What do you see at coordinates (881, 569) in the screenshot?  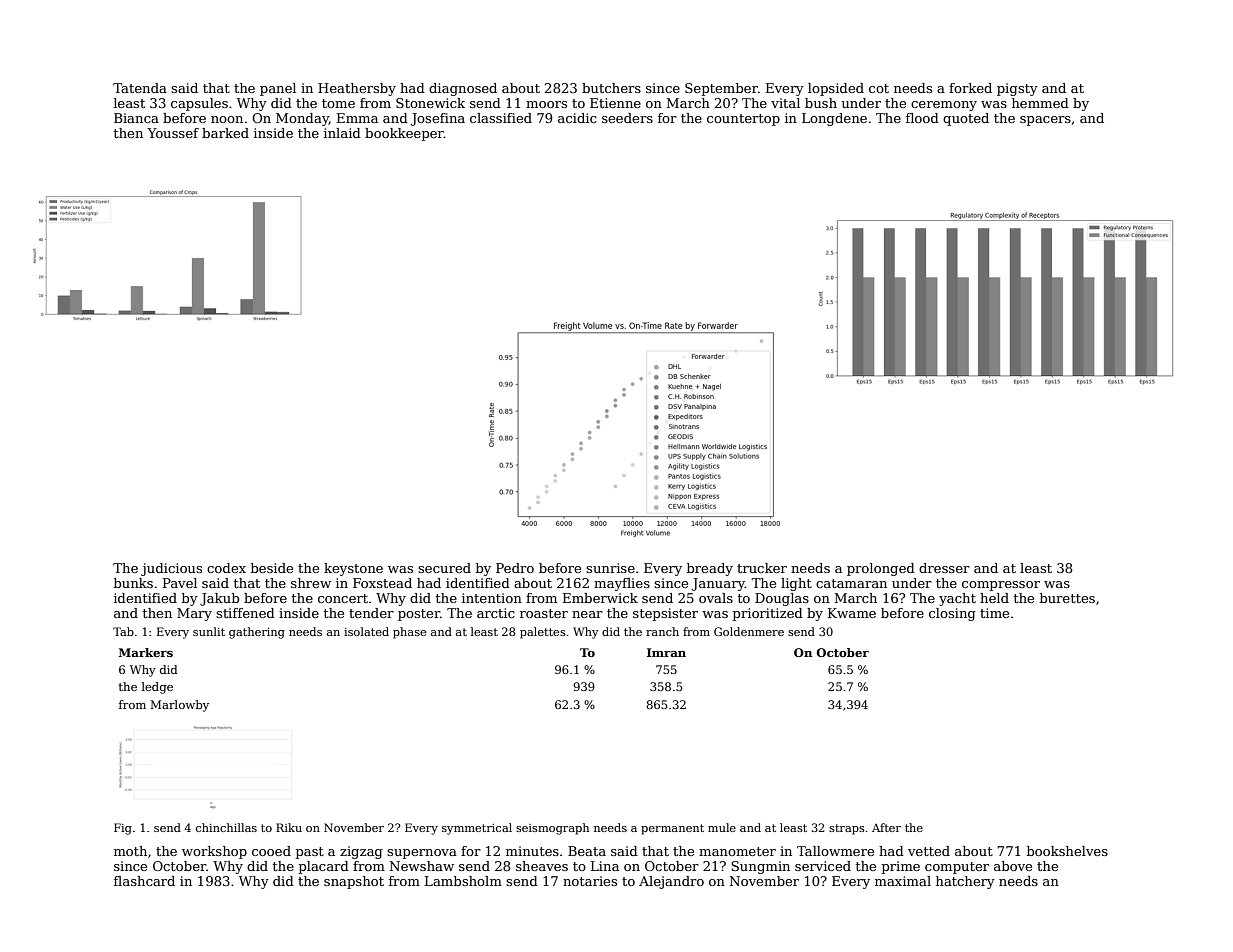 I see `prolonged` at bounding box center [881, 569].
